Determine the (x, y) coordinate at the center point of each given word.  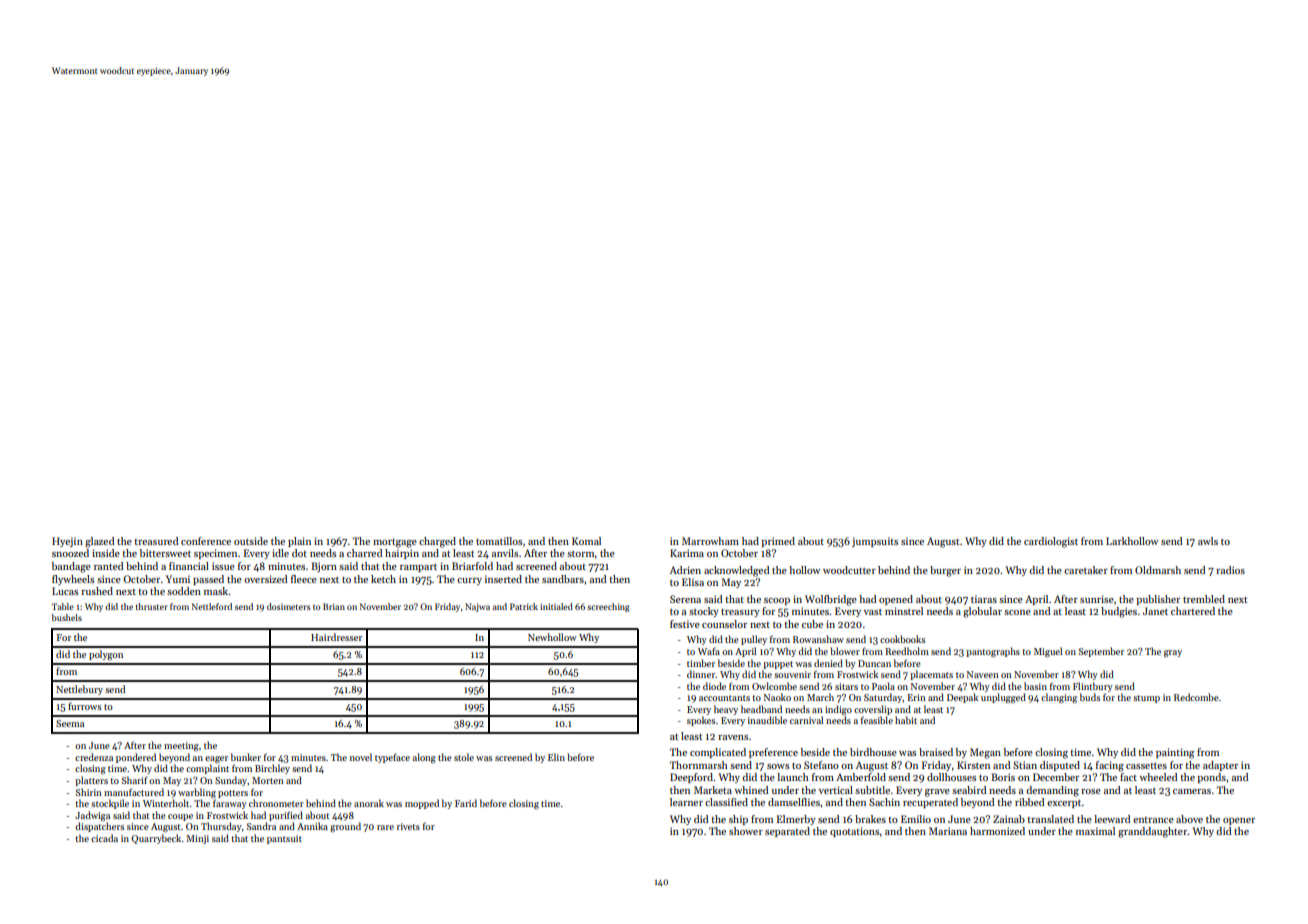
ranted (109, 566)
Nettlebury (79, 690)
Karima (687, 553)
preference (773, 753)
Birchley (272, 769)
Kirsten (973, 765)
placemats (931, 675)
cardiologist (1051, 542)
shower (746, 831)
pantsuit (284, 839)
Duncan (874, 663)
